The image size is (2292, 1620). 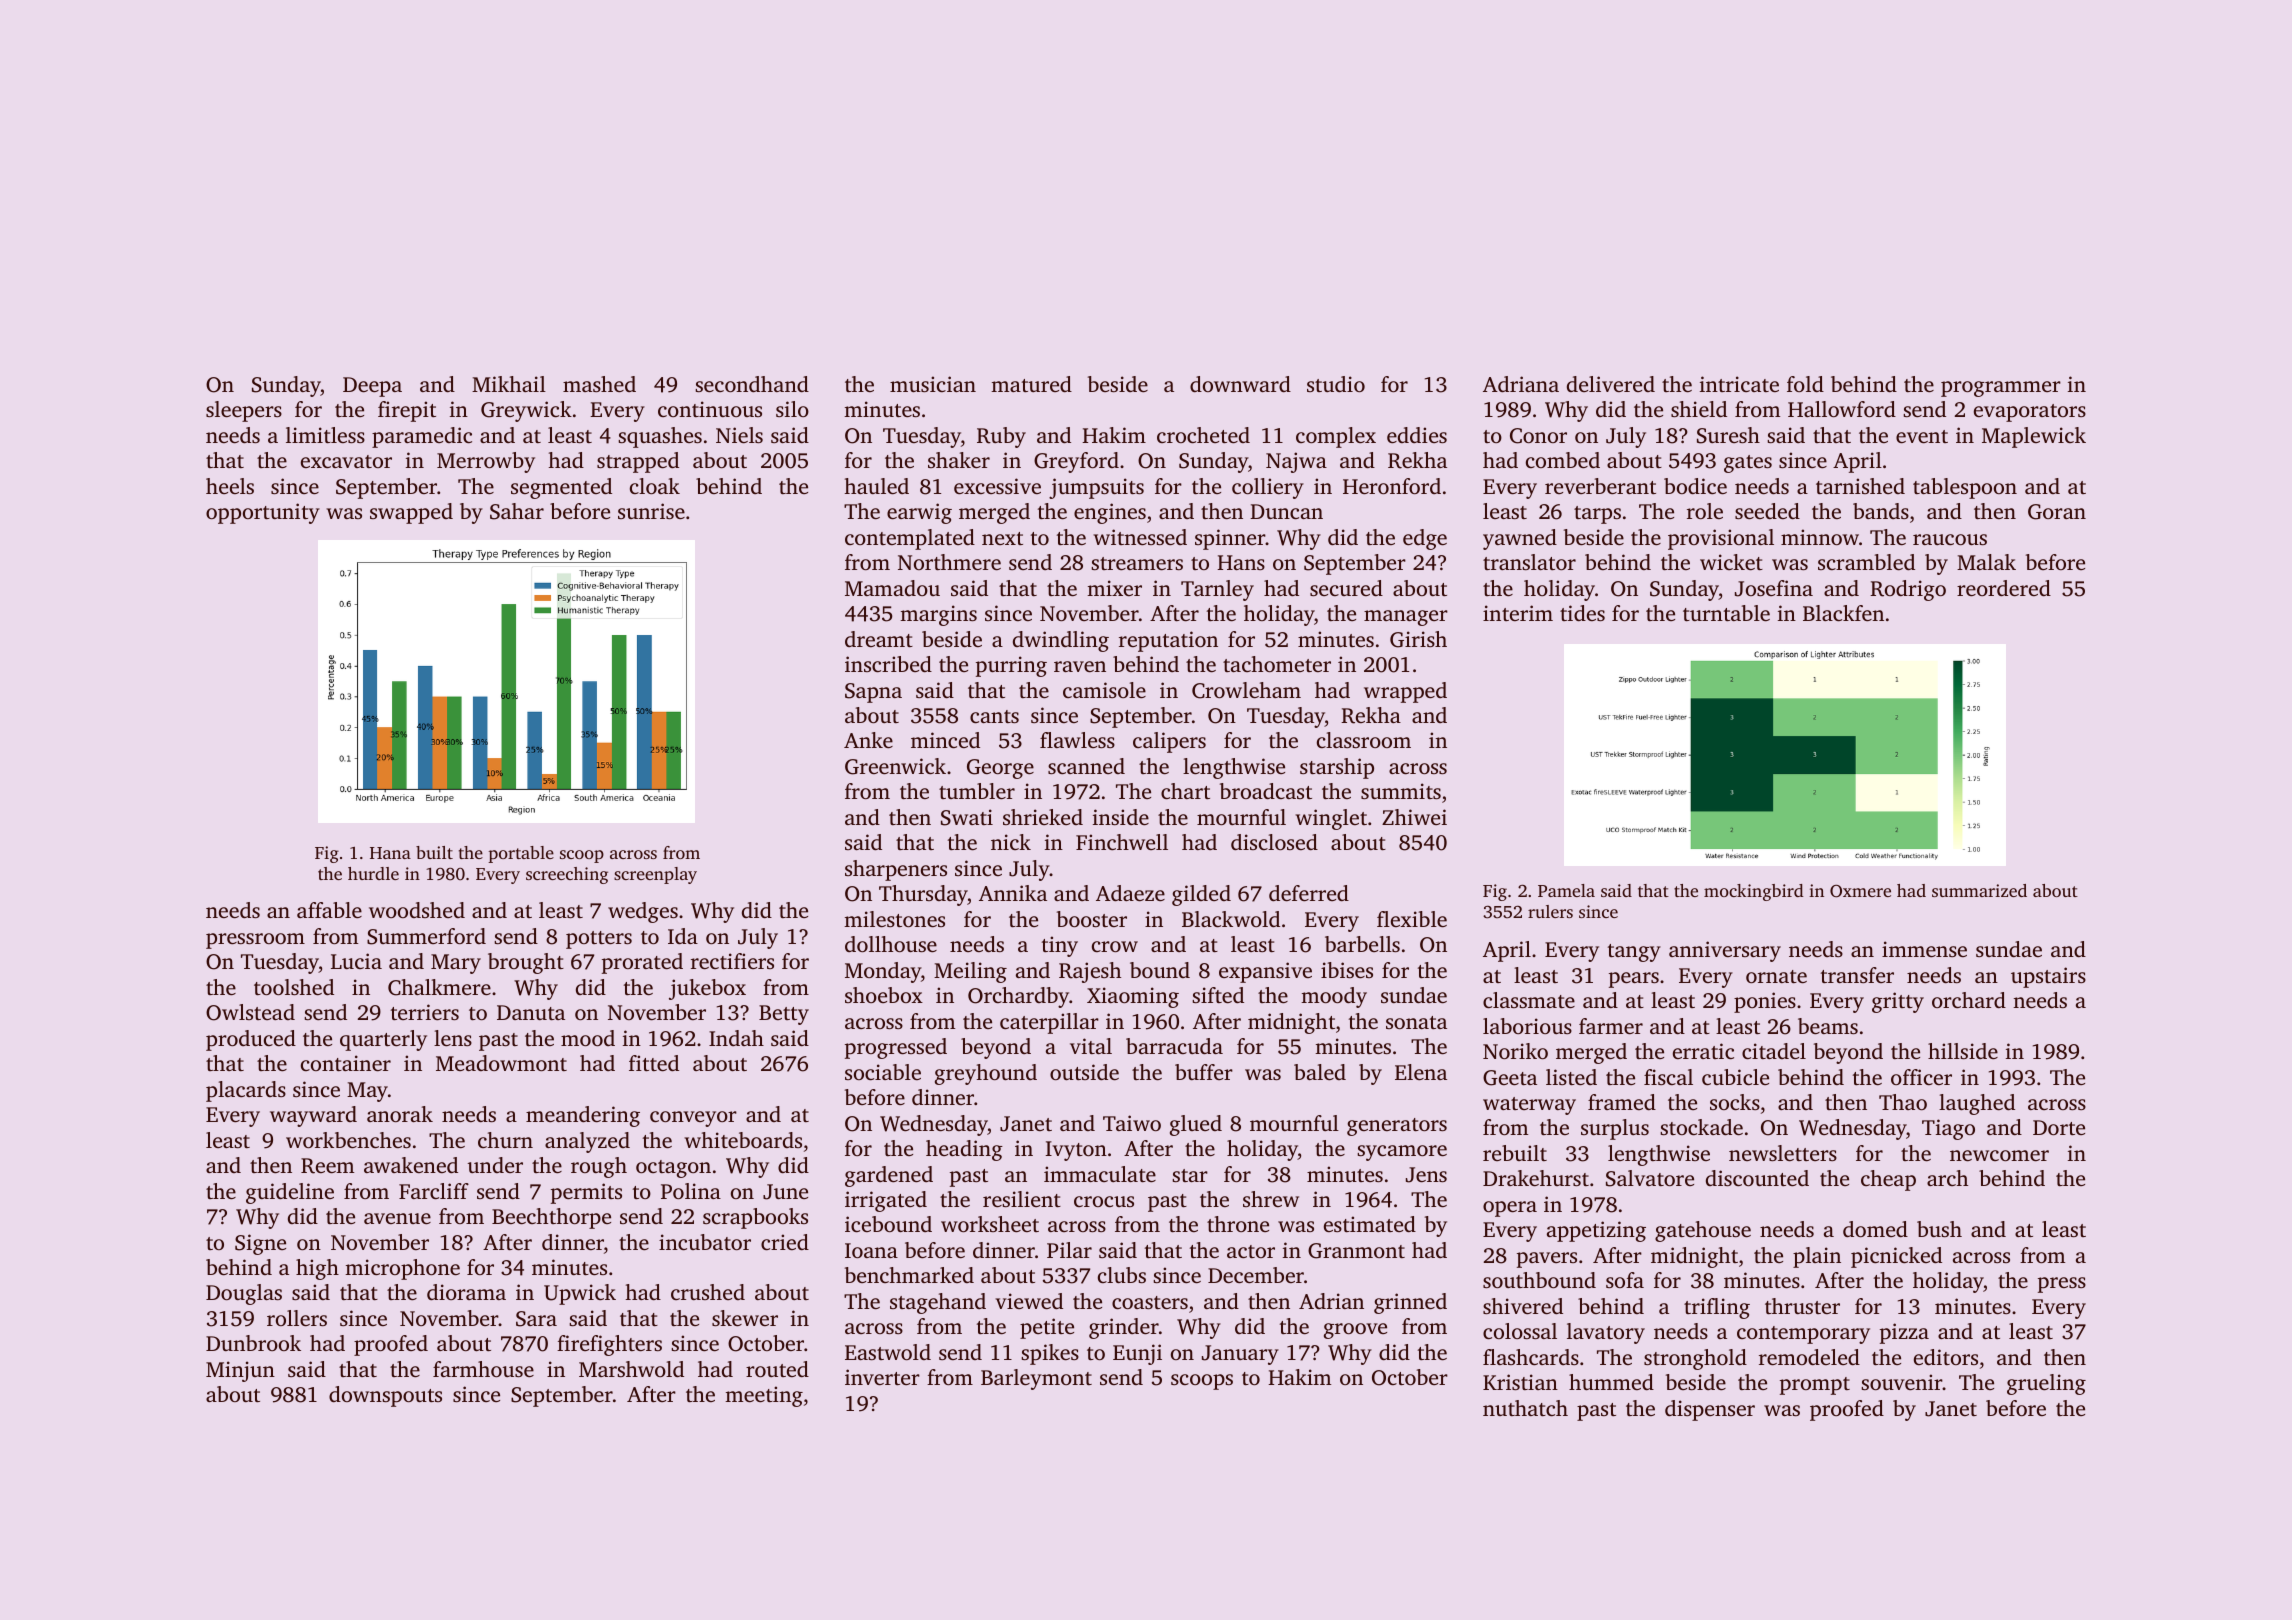 I want to click on hillside, so click(x=1963, y=1051).
